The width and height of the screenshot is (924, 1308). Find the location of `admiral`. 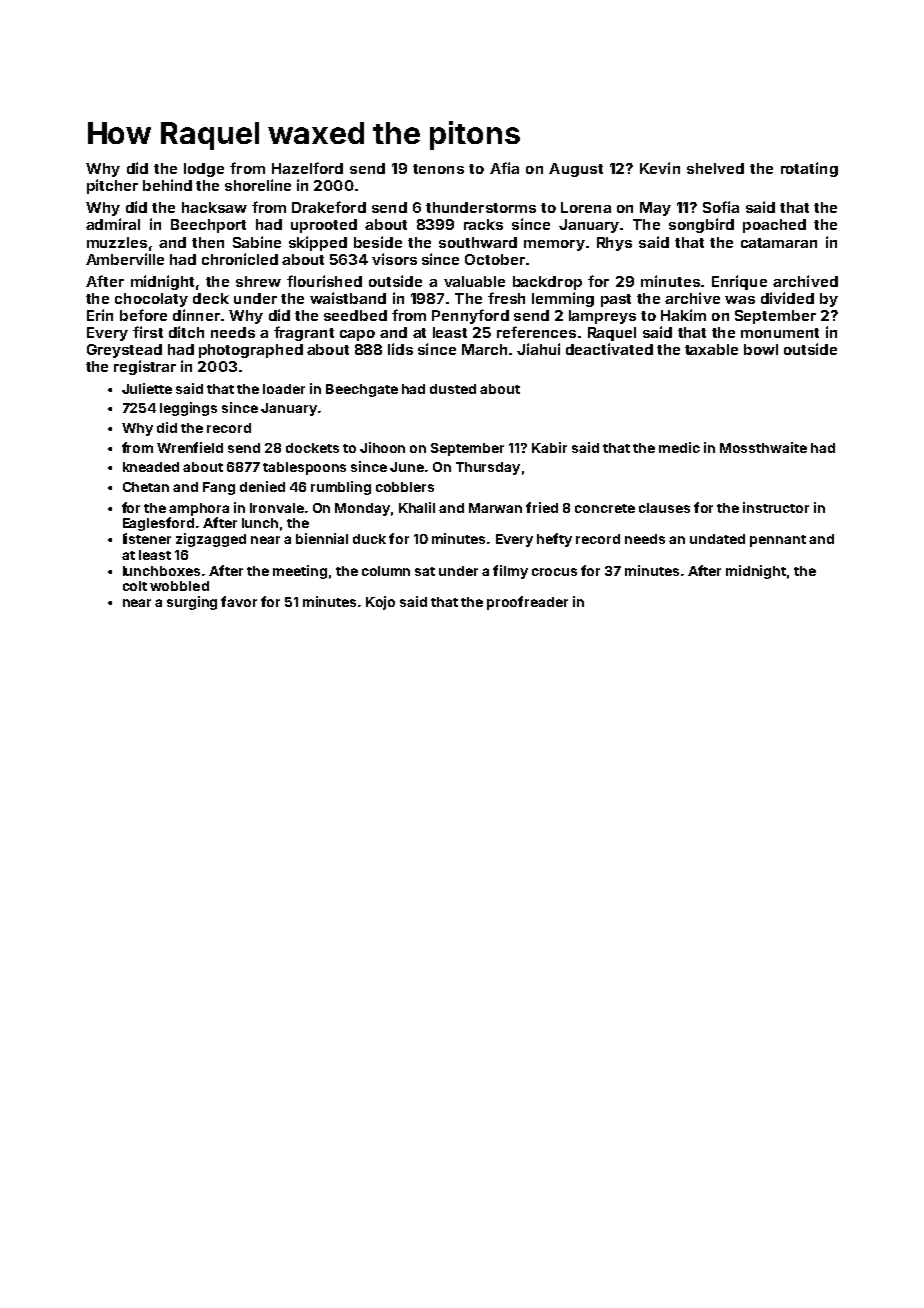

admiral is located at coordinates (113, 224).
